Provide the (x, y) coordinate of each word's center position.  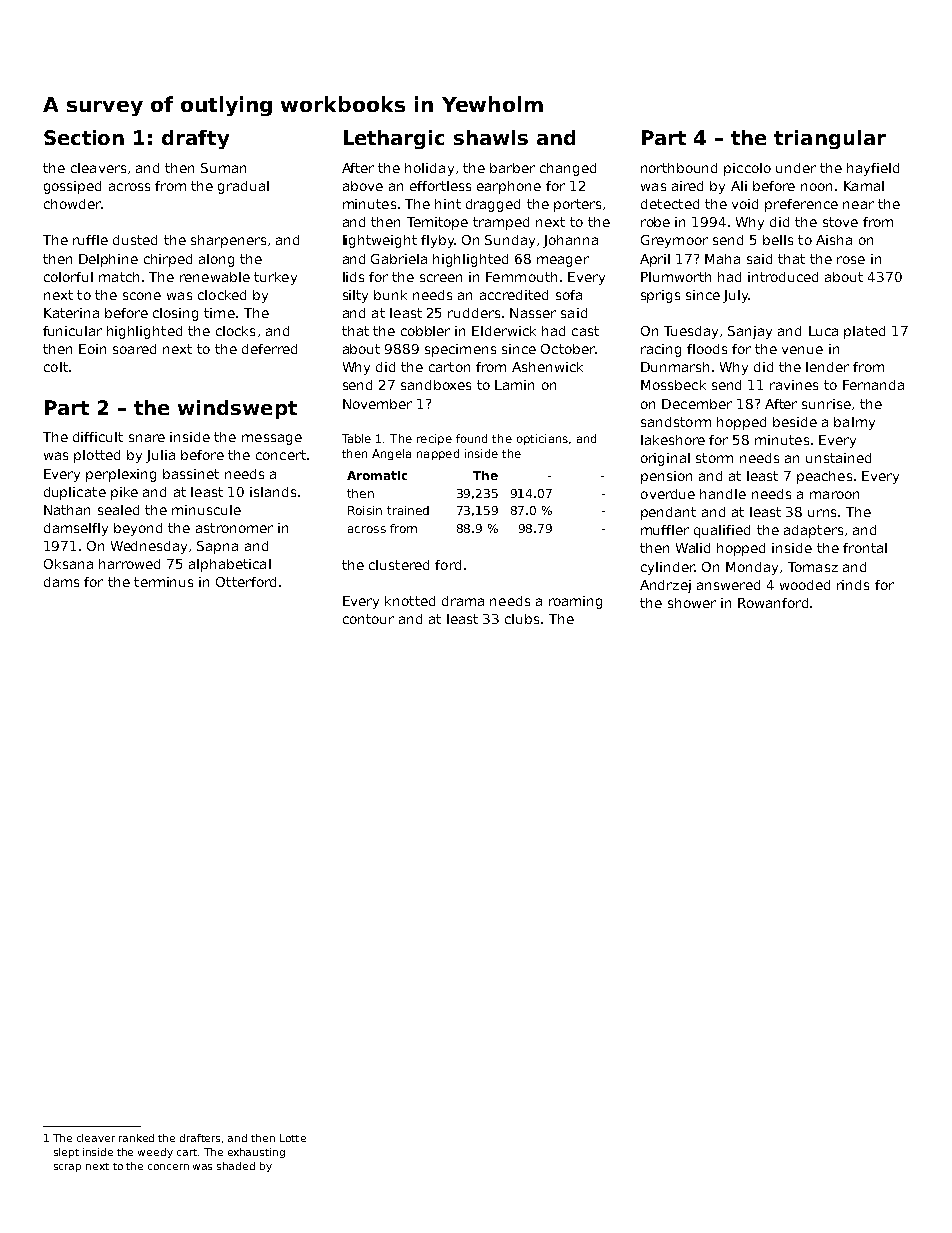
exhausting (256, 1153)
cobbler (425, 331)
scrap (67, 1168)
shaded (236, 1166)
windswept (237, 409)
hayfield (873, 169)
